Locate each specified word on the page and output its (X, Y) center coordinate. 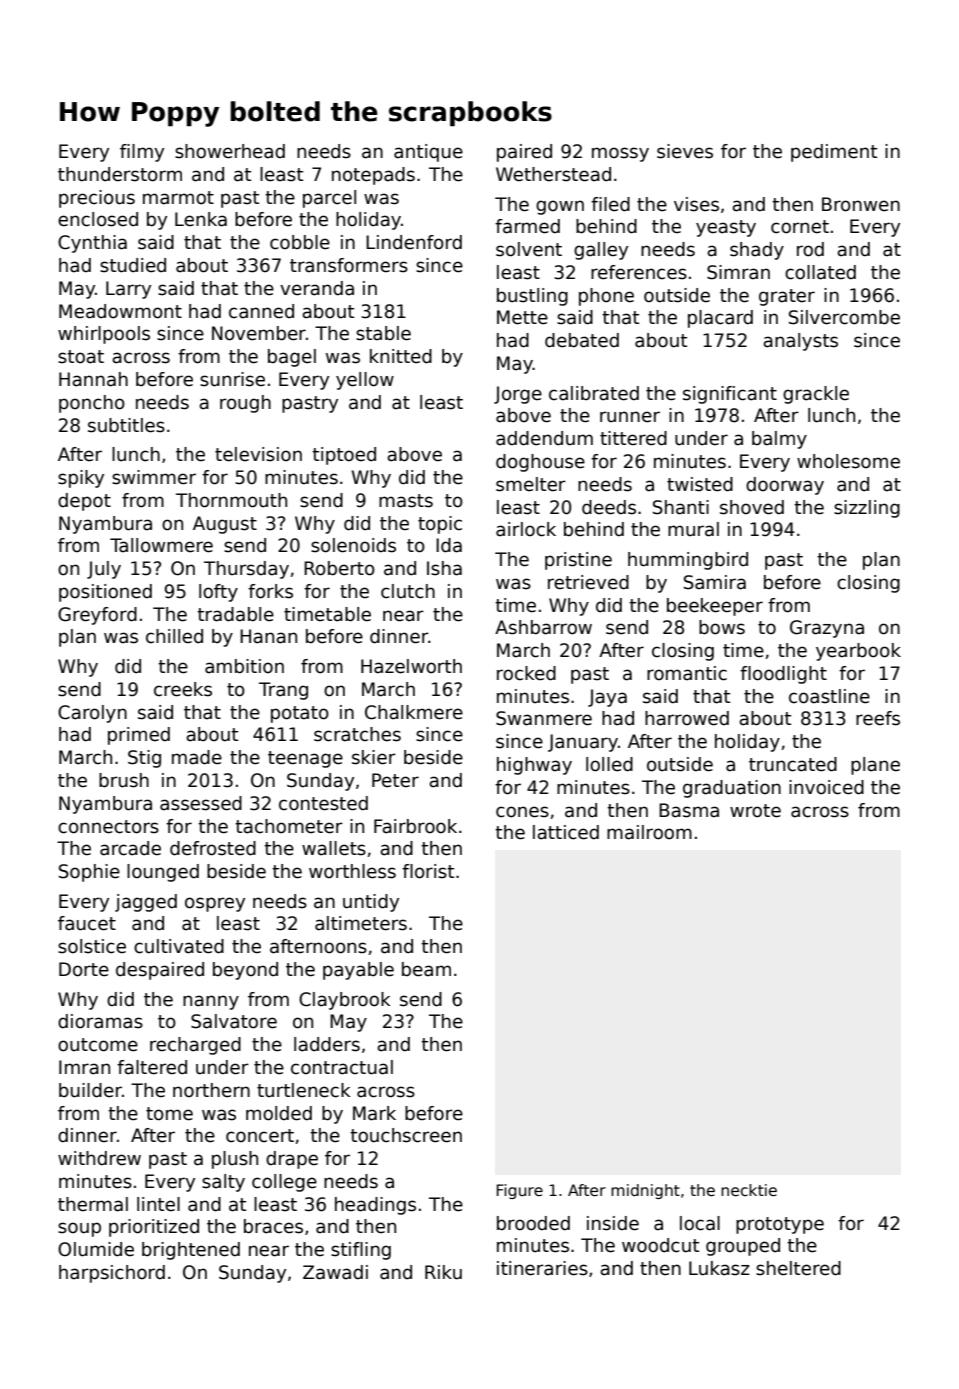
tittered (633, 438)
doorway (785, 486)
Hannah (93, 379)
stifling (361, 1251)
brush (124, 780)
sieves (685, 151)
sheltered (798, 1268)
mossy (620, 154)
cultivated (179, 946)
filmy (142, 153)
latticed (566, 832)
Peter (395, 780)
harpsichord (112, 1274)
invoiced (826, 787)
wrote (755, 811)
